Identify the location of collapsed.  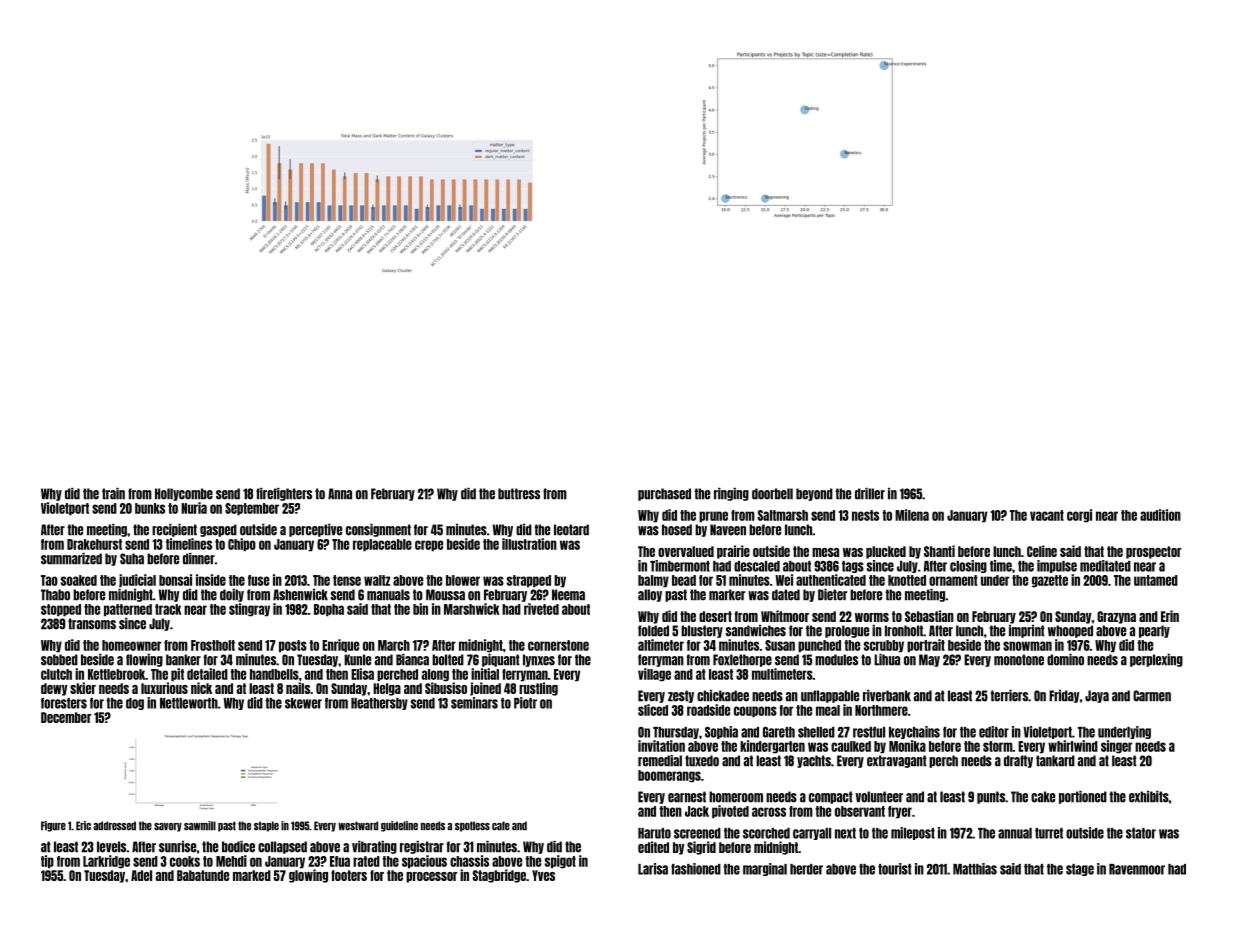
(282, 847).
